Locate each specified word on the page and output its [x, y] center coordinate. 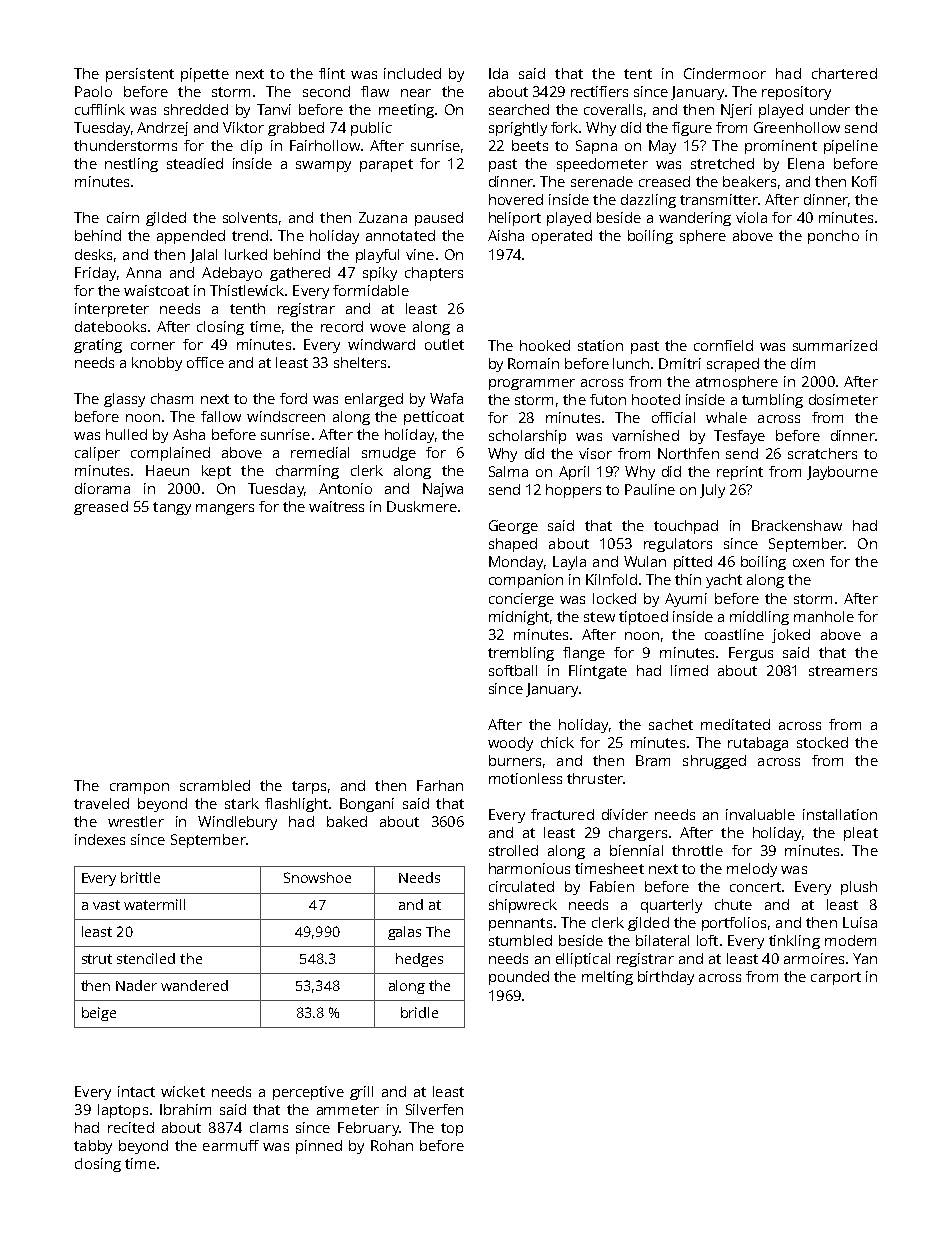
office [205, 362]
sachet [671, 724]
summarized [835, 345]
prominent [781, 147]
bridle [419, 1012]
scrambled [215, 785]
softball [513, 670]
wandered [194, 985]
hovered [516, 199]
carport [836, 978]
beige [99, 1014]
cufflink [100, 109]
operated [562, 237]
